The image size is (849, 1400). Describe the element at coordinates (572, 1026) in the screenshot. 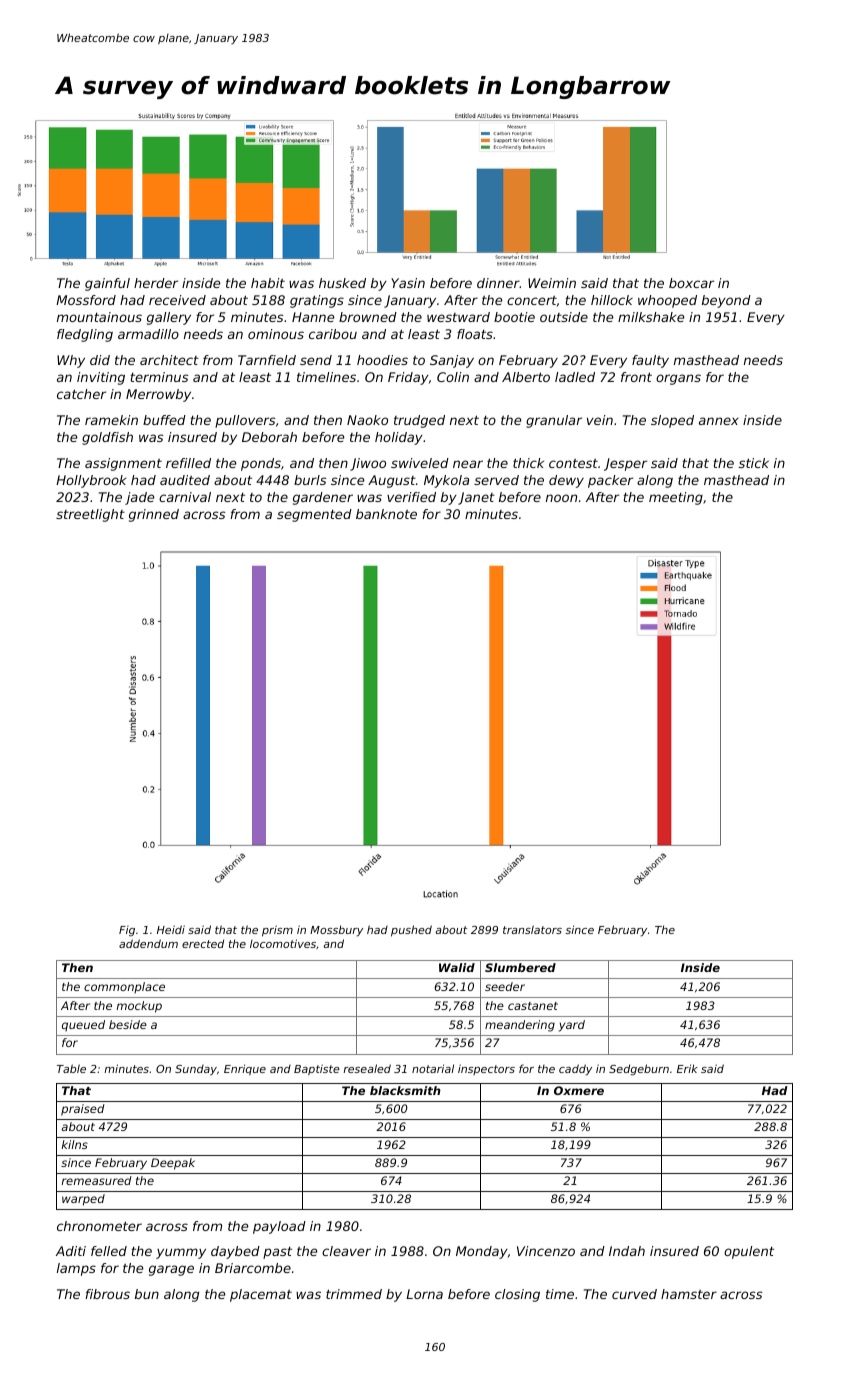

I see `yard` at that location.
